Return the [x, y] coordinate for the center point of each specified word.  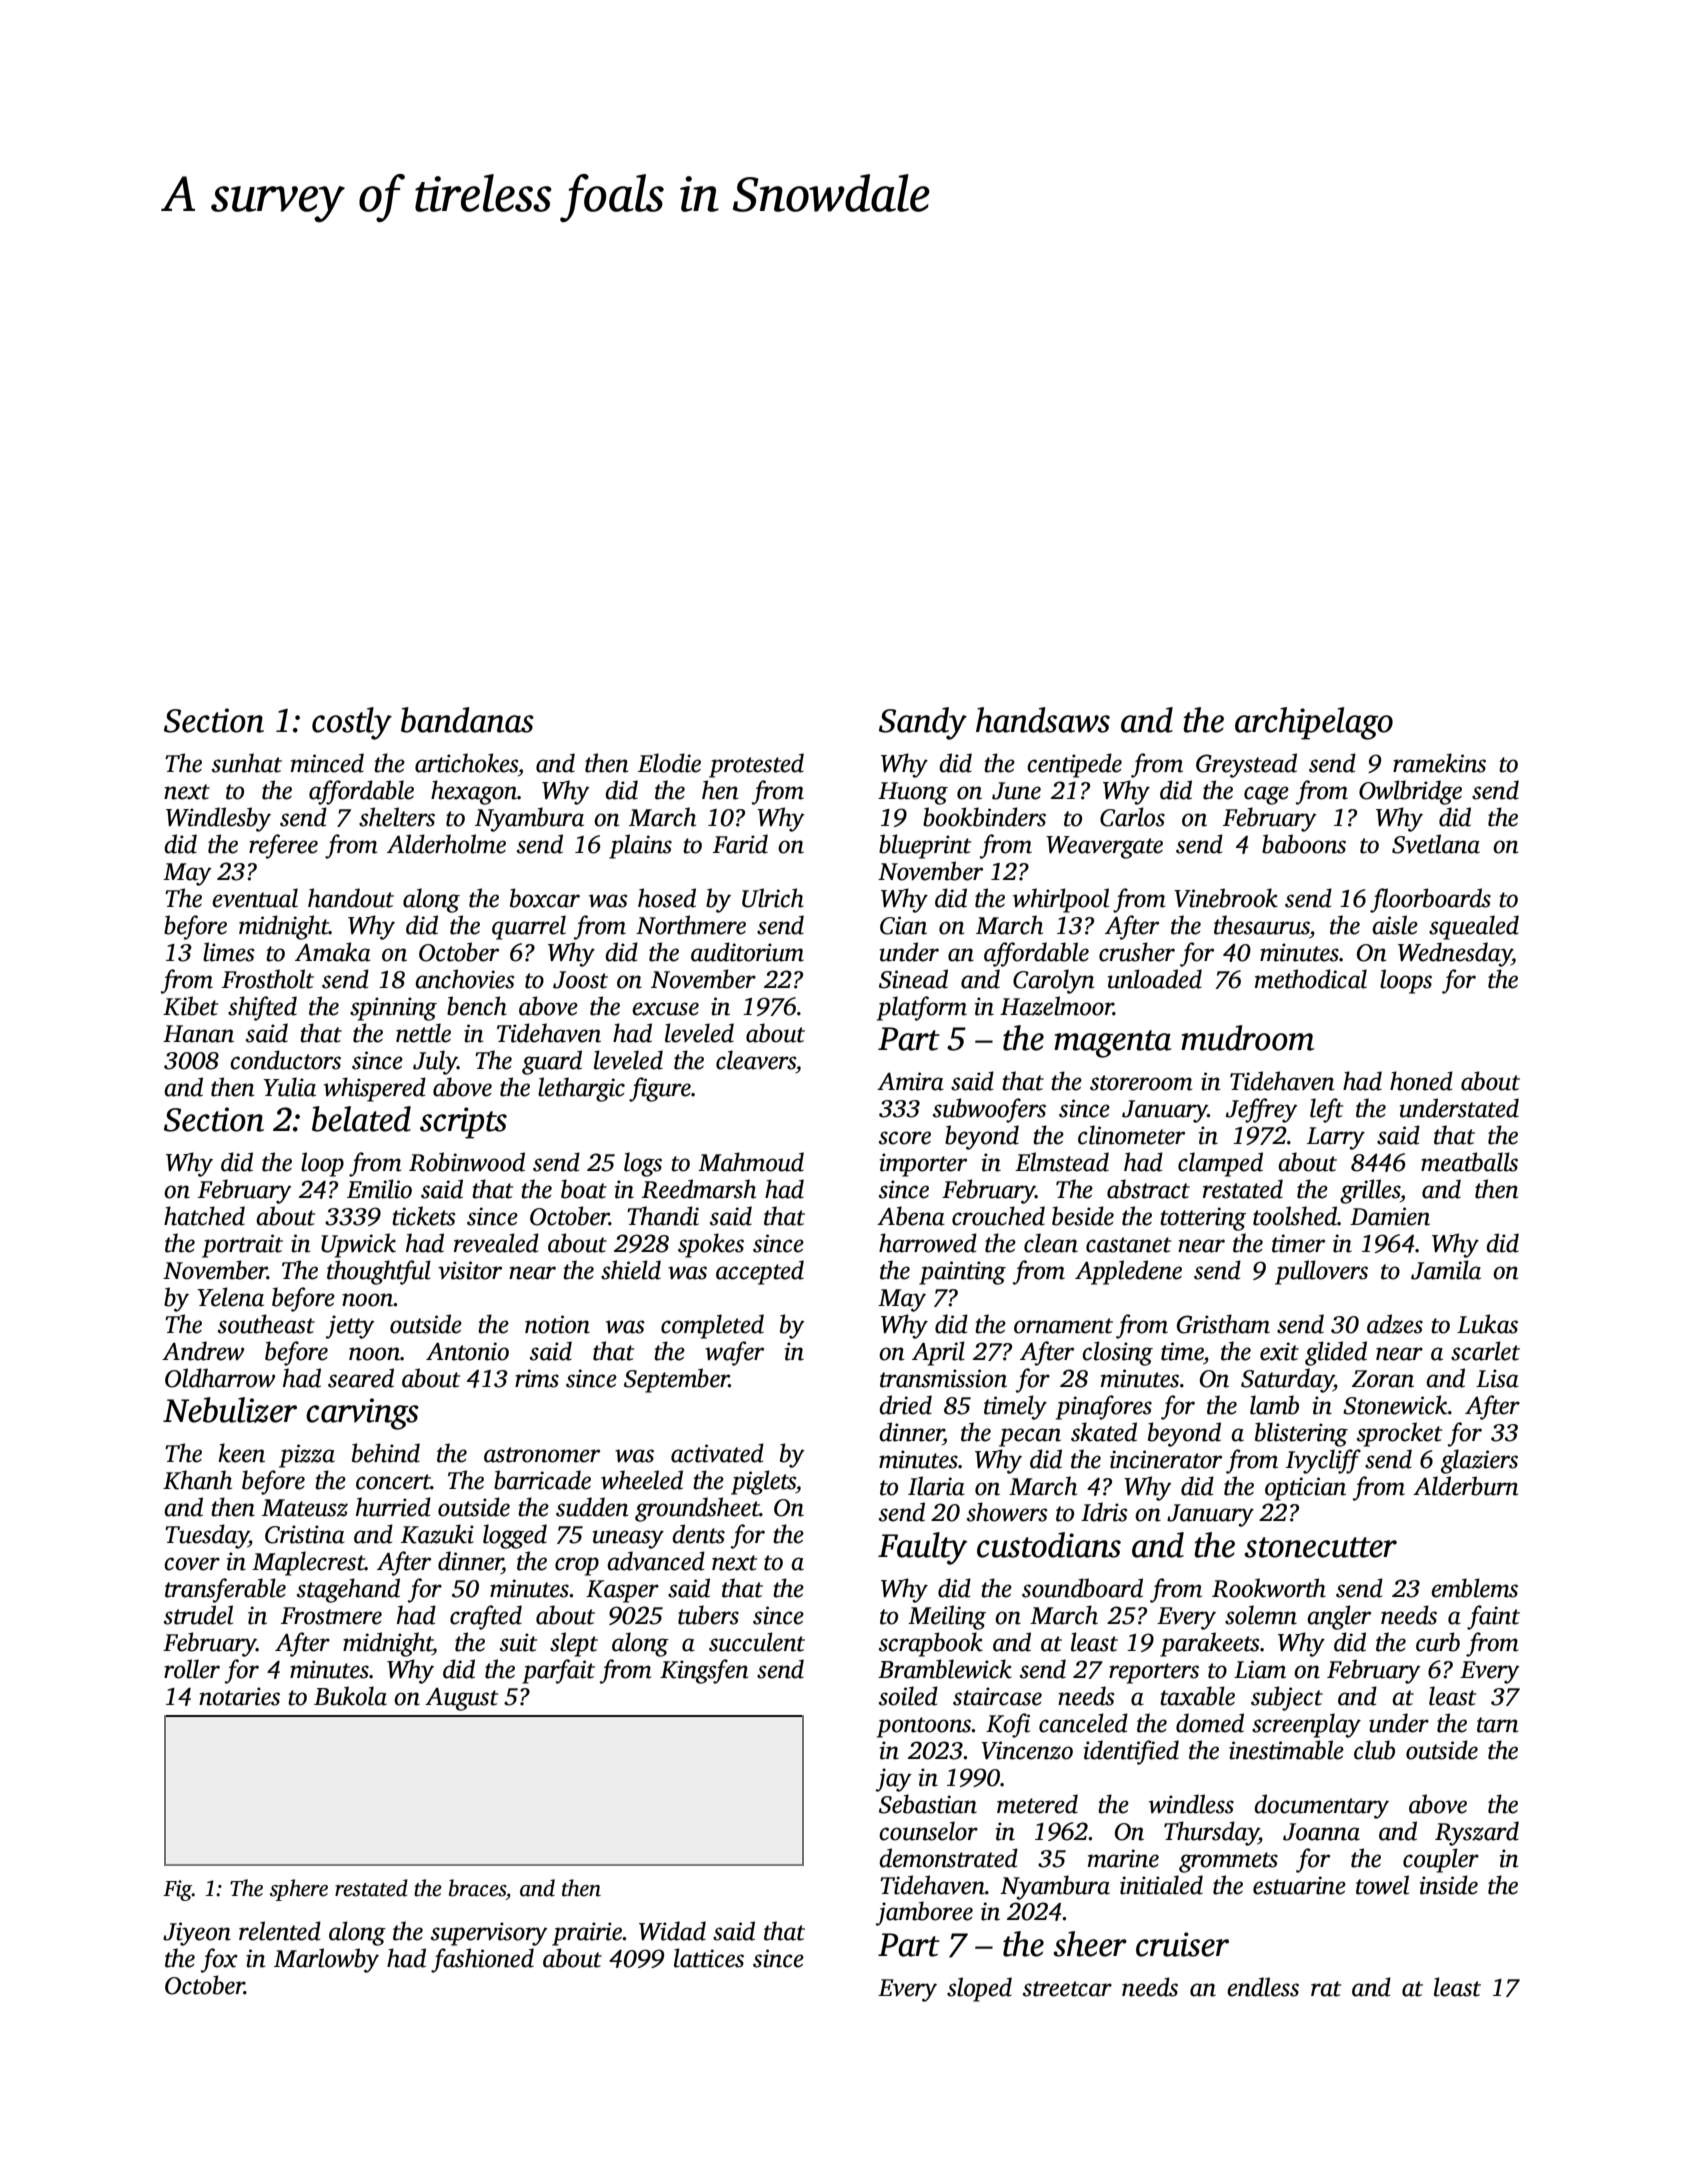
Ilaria [936, 1486]
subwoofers [989, 1110]
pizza [307, 1456]
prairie [587, 1934]
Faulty [922, 1548]
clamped [1220, 1164]
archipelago [1314, 723]
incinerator [1166, 1459]
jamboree [924, 1913]
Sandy [923, 723]
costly [352, 723]
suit [518, 1642]
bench [477, 1006]
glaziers [1479, 1461]
